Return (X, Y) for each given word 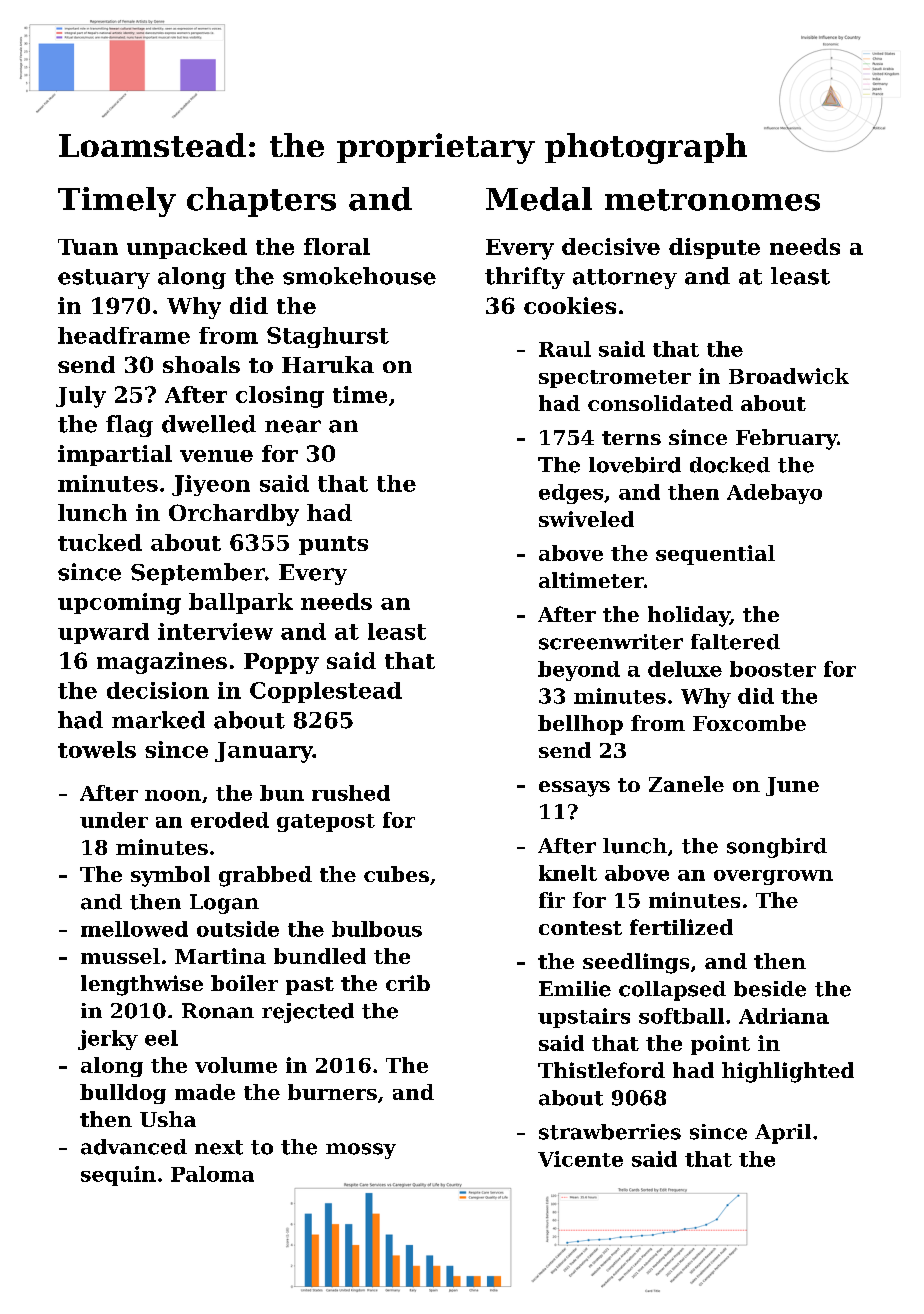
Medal (539, 199)
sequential (715, 555)
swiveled (586, 519)
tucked (100, 542)
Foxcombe (749, 723)
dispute (714, 248)
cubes (396, 874)
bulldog (123, 1094)
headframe (124, 335)
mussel (120, 956)
